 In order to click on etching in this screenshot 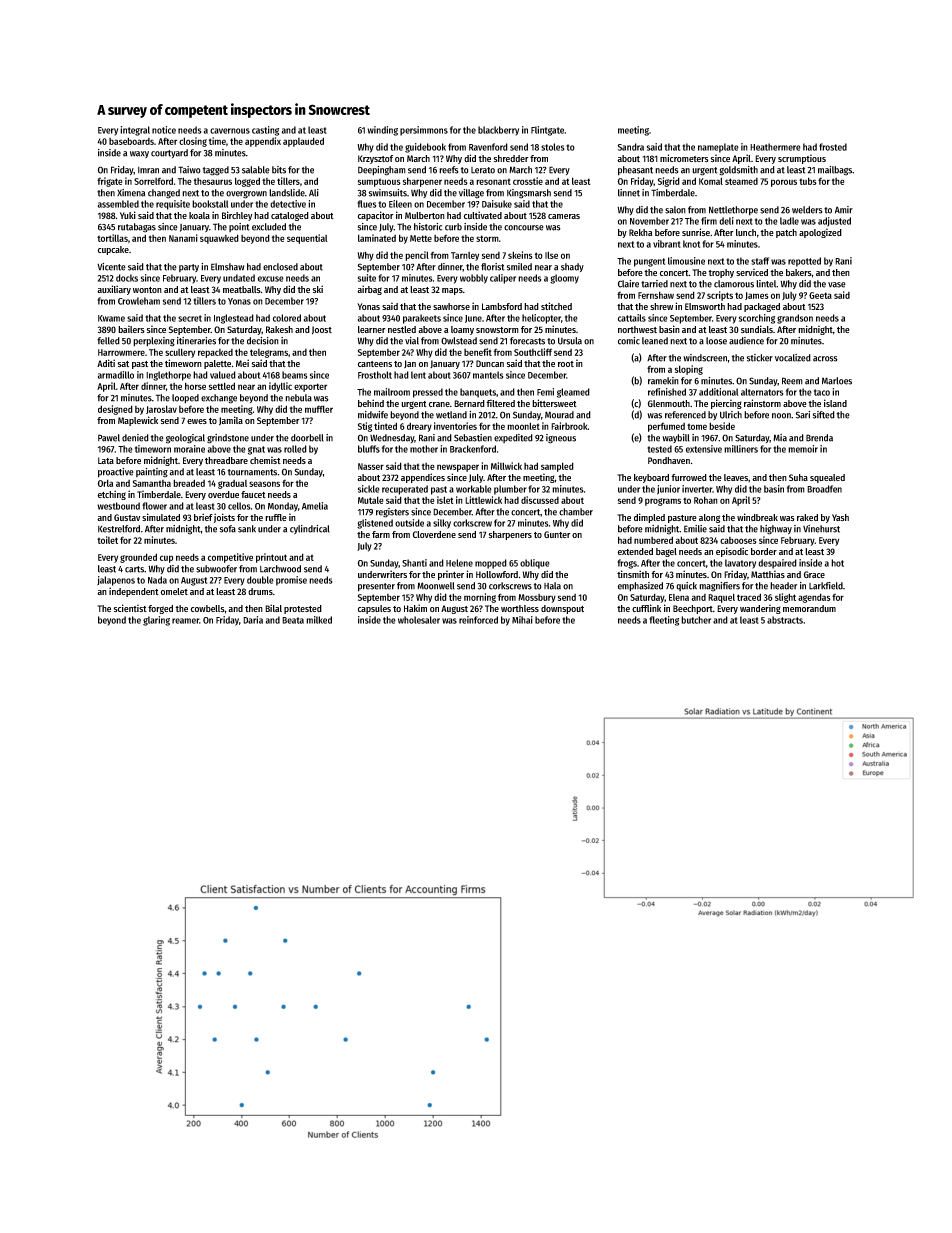, I will do `click(111, 495)`.
